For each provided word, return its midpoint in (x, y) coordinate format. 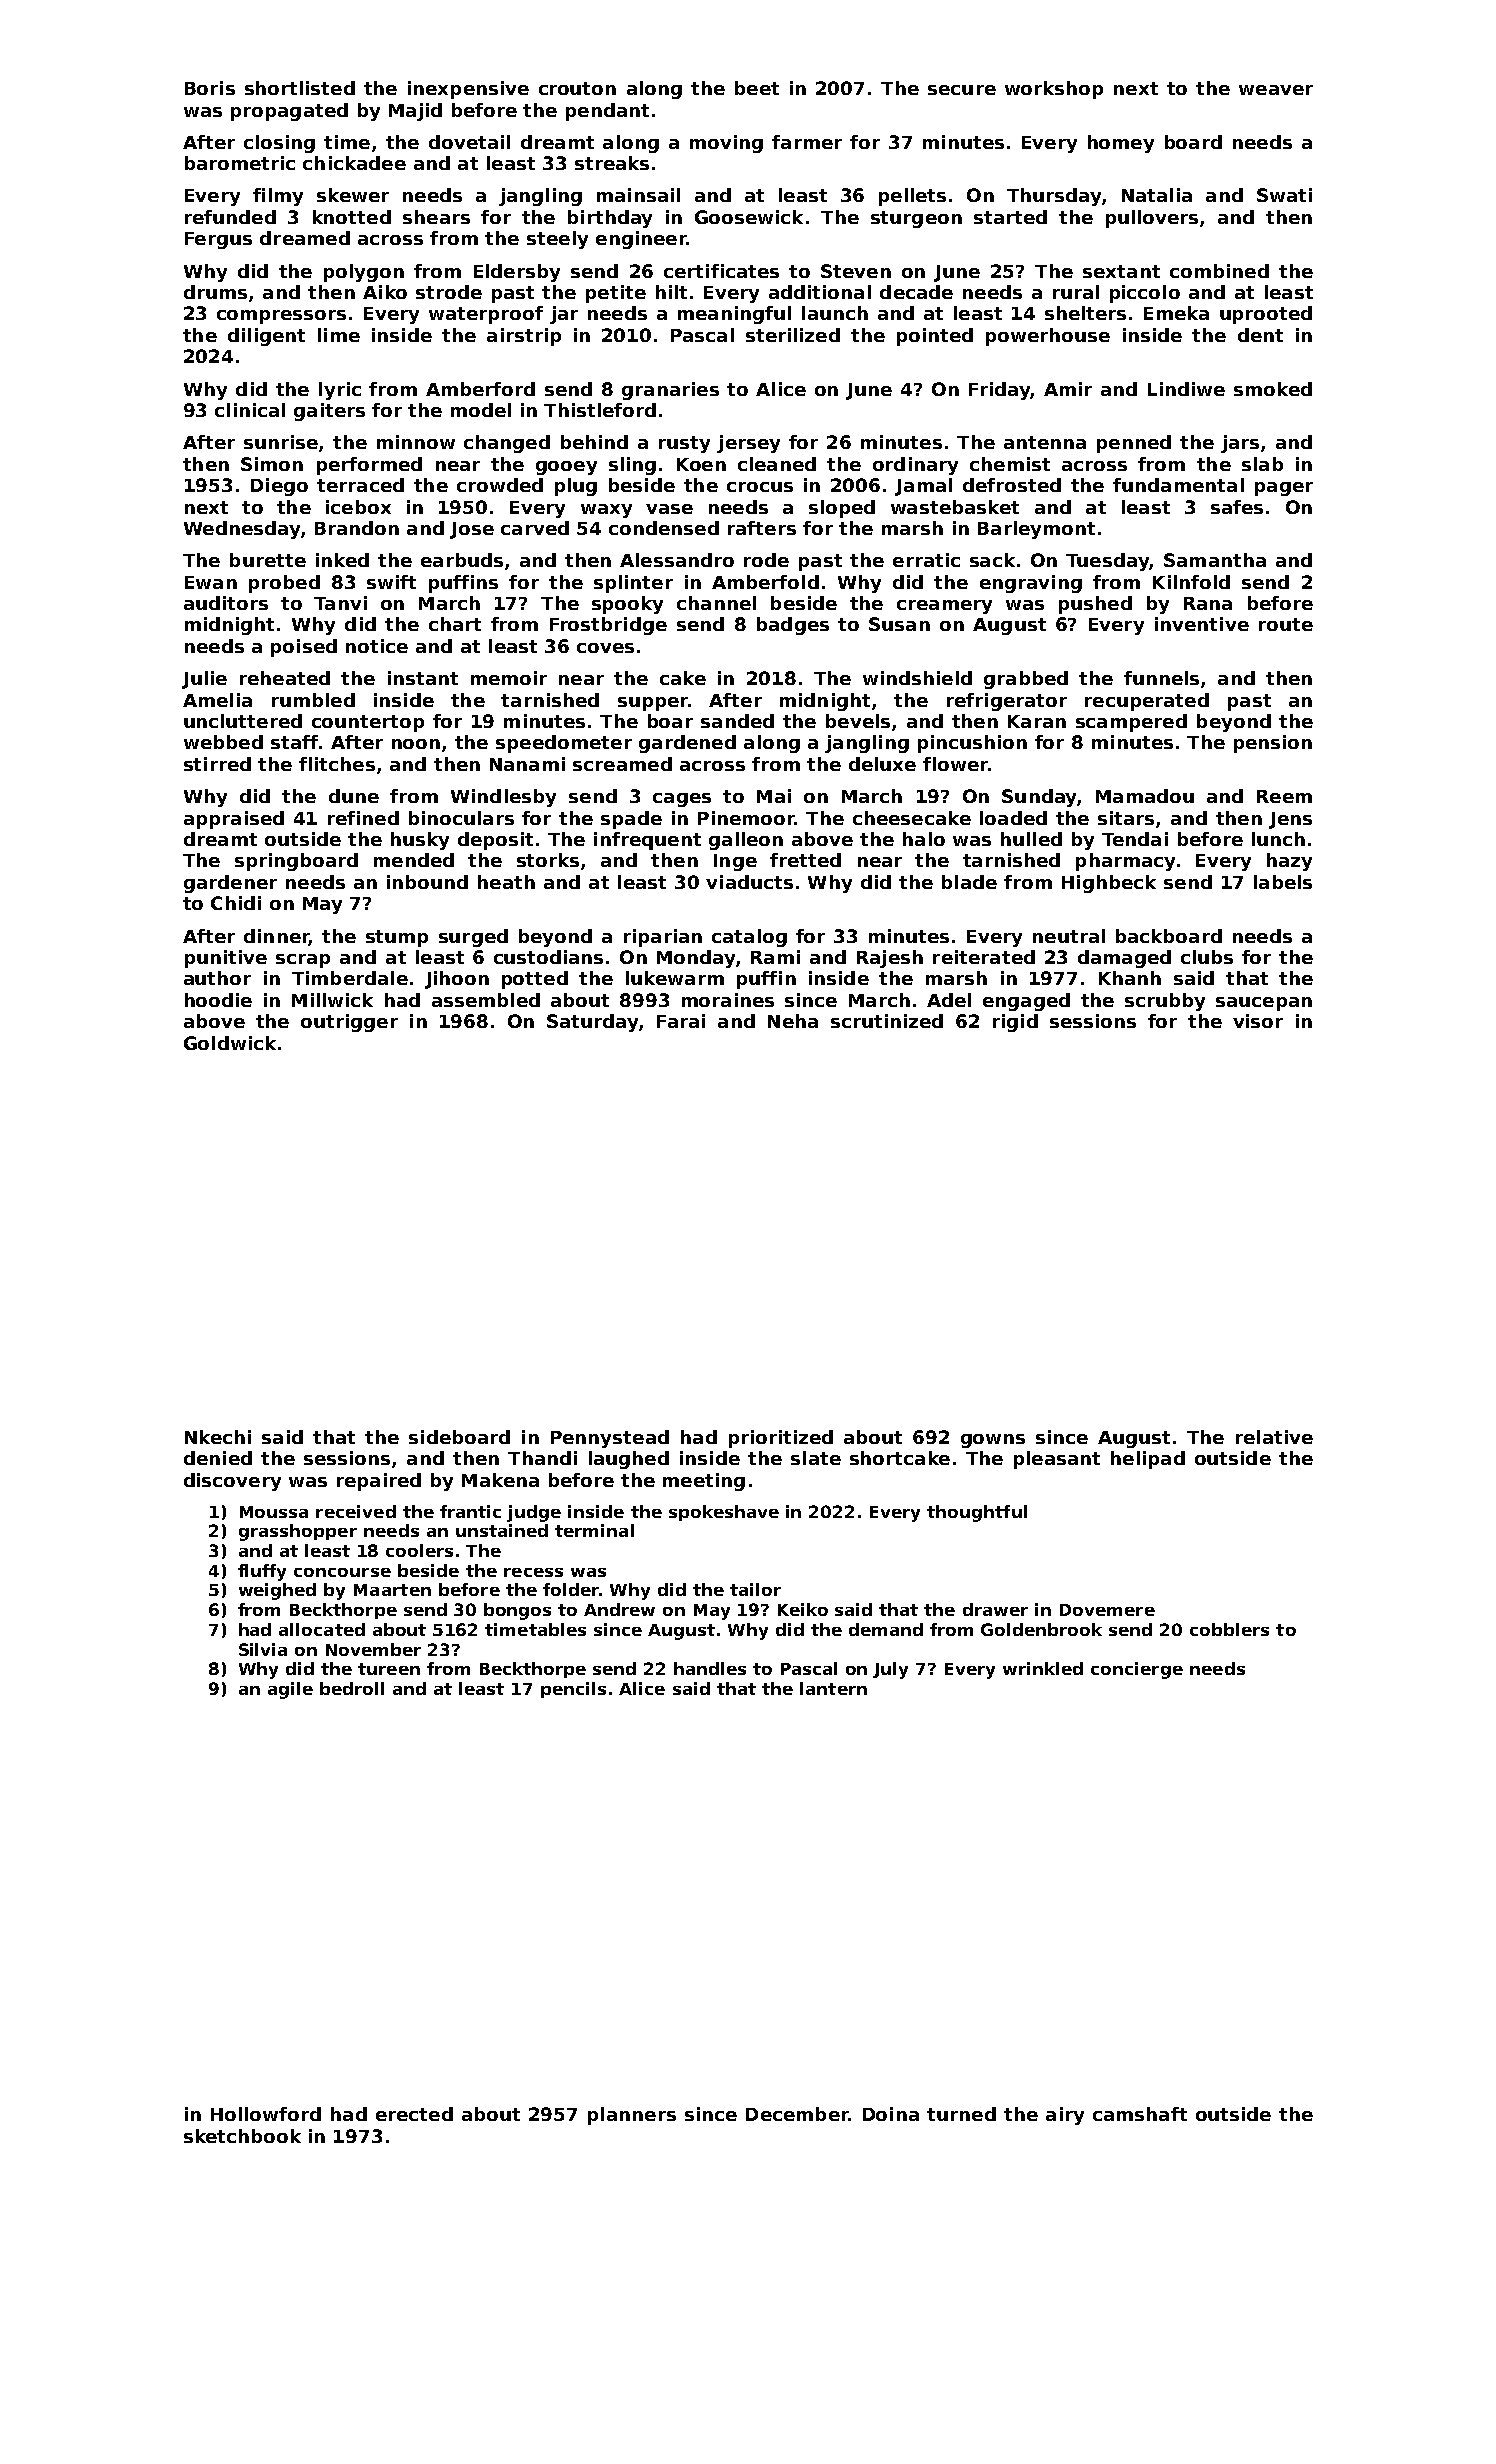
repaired (379, 1482)
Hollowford (266, 2114)
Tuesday (1107, 562)
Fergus (218, 240)
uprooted (1266, 315)
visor (1258, 1021)
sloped (842, 509)
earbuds (462, 560)
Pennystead (610, 1439)
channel (716, 603)
